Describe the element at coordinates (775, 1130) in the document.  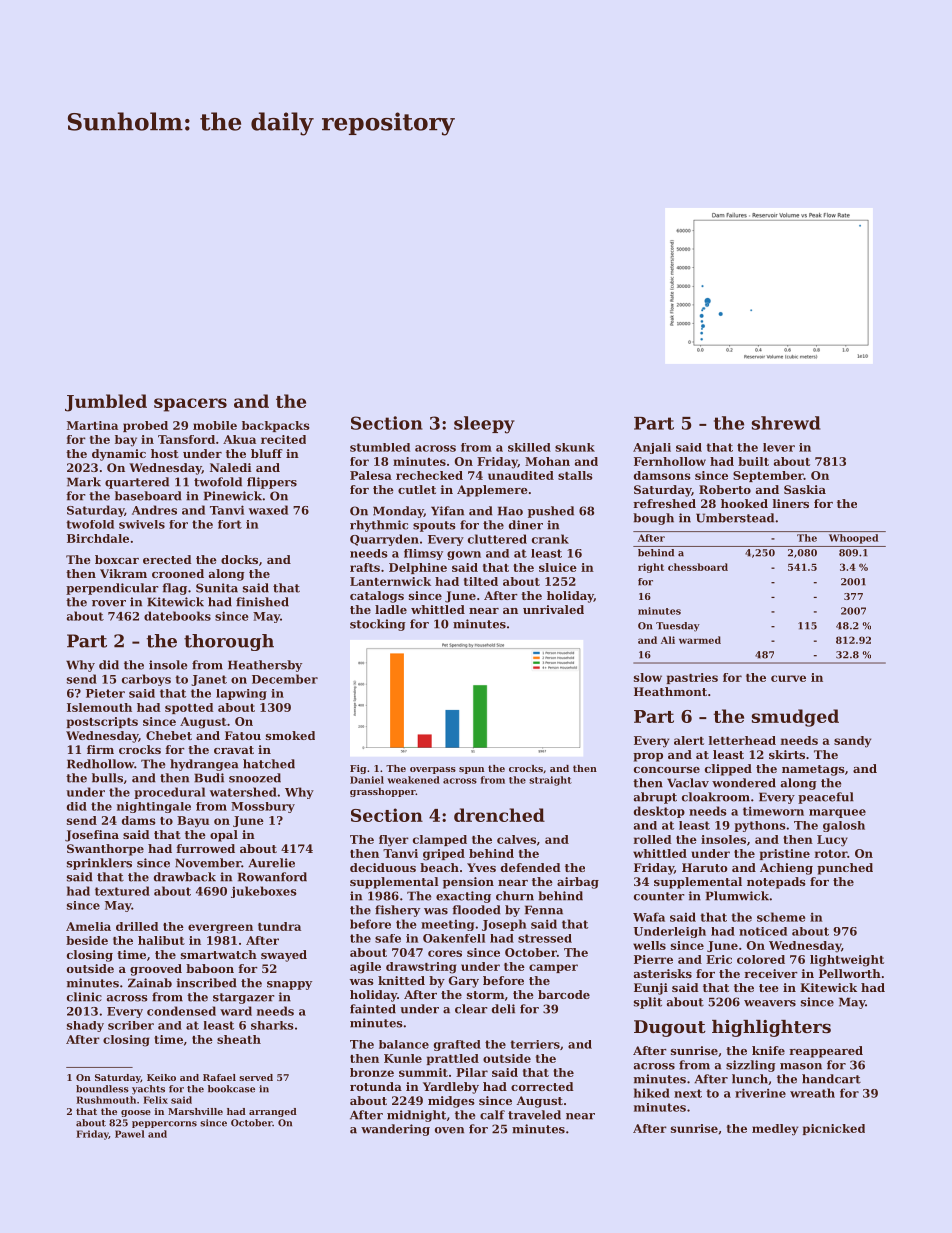
I see `medley` at that location.
